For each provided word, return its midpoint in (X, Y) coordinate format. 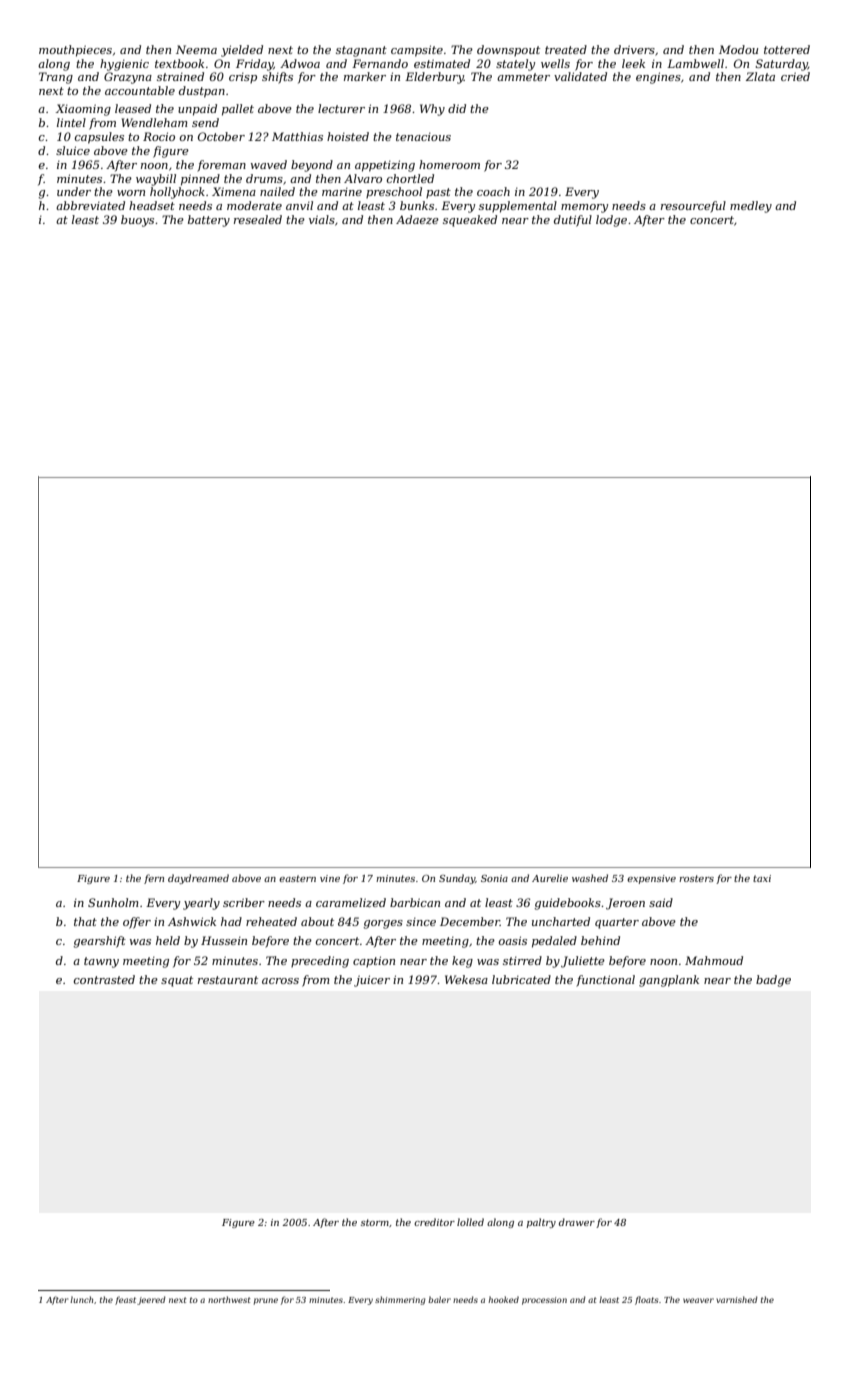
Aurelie (550, 878)
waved (269, 164)
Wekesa (466, 979)
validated (580, 76)
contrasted (104, 979)
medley (751, 207)
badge (773, 981)
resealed (258, 219)
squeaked (470, 221)
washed (590, 878)
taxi (762, 878)
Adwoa (300, 63)
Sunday (457, 879)
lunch (81, 1299)
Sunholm (113, 902)
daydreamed (198, 879)
